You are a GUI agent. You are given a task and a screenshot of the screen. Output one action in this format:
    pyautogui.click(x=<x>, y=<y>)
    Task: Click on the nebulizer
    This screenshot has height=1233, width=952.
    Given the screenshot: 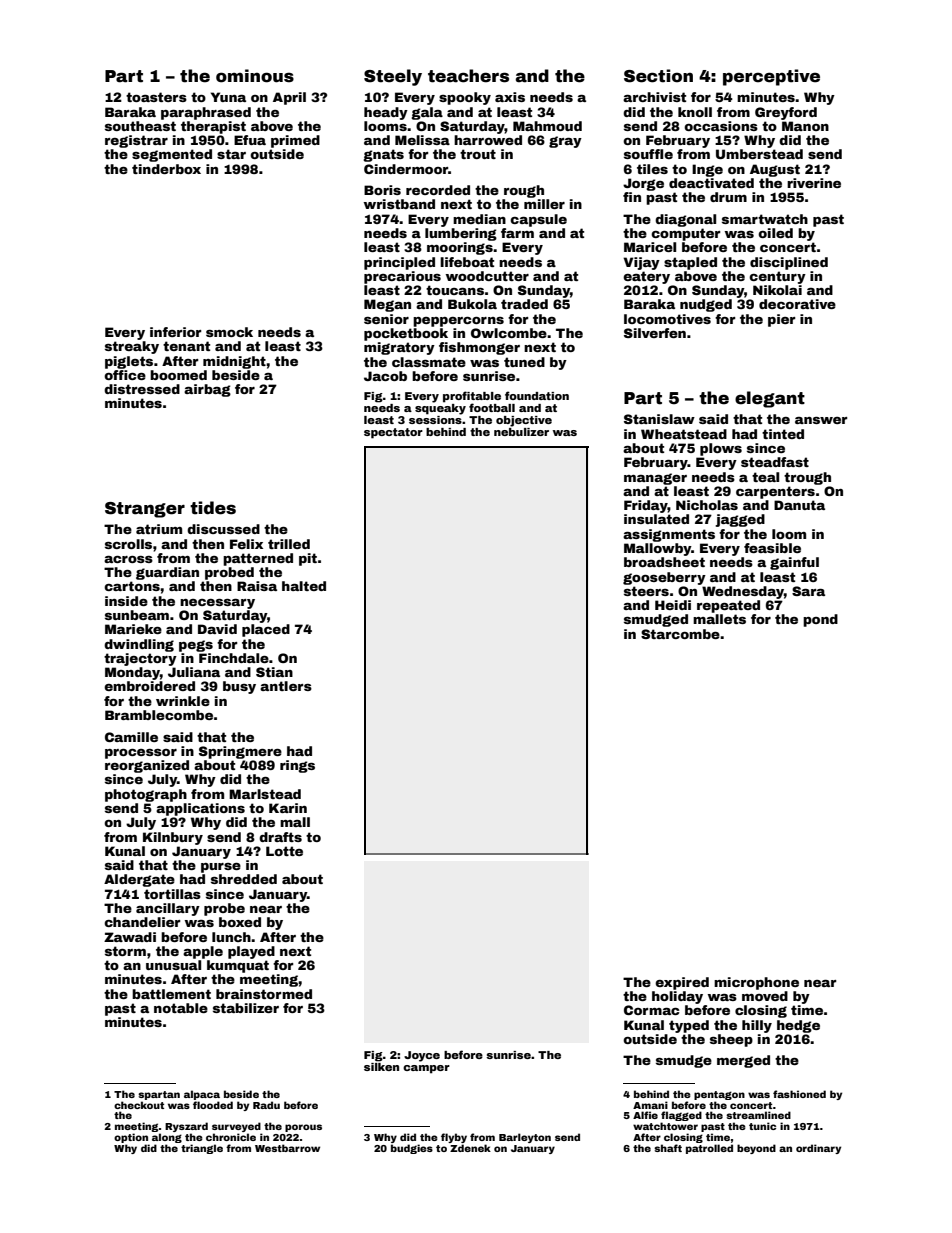 What is the action you would take?
    pyautogui.click(x=521, y=432)
